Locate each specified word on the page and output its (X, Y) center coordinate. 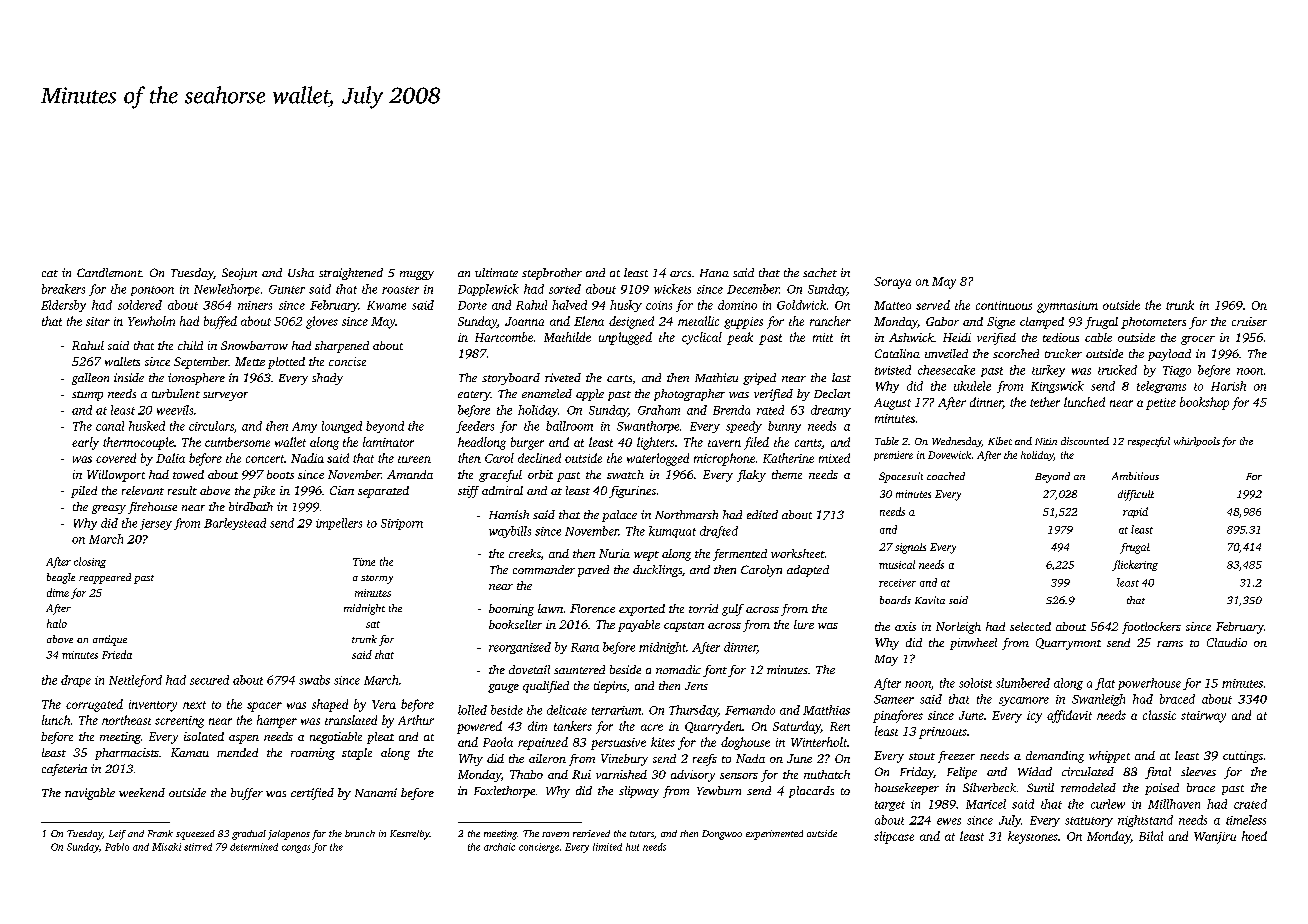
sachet (820, 272)
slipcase (894, 837)
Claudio (1227, 642)
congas (296, 849)
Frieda (117, 654)
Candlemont (109, 272)
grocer (1198, 340)
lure (804, 624)
